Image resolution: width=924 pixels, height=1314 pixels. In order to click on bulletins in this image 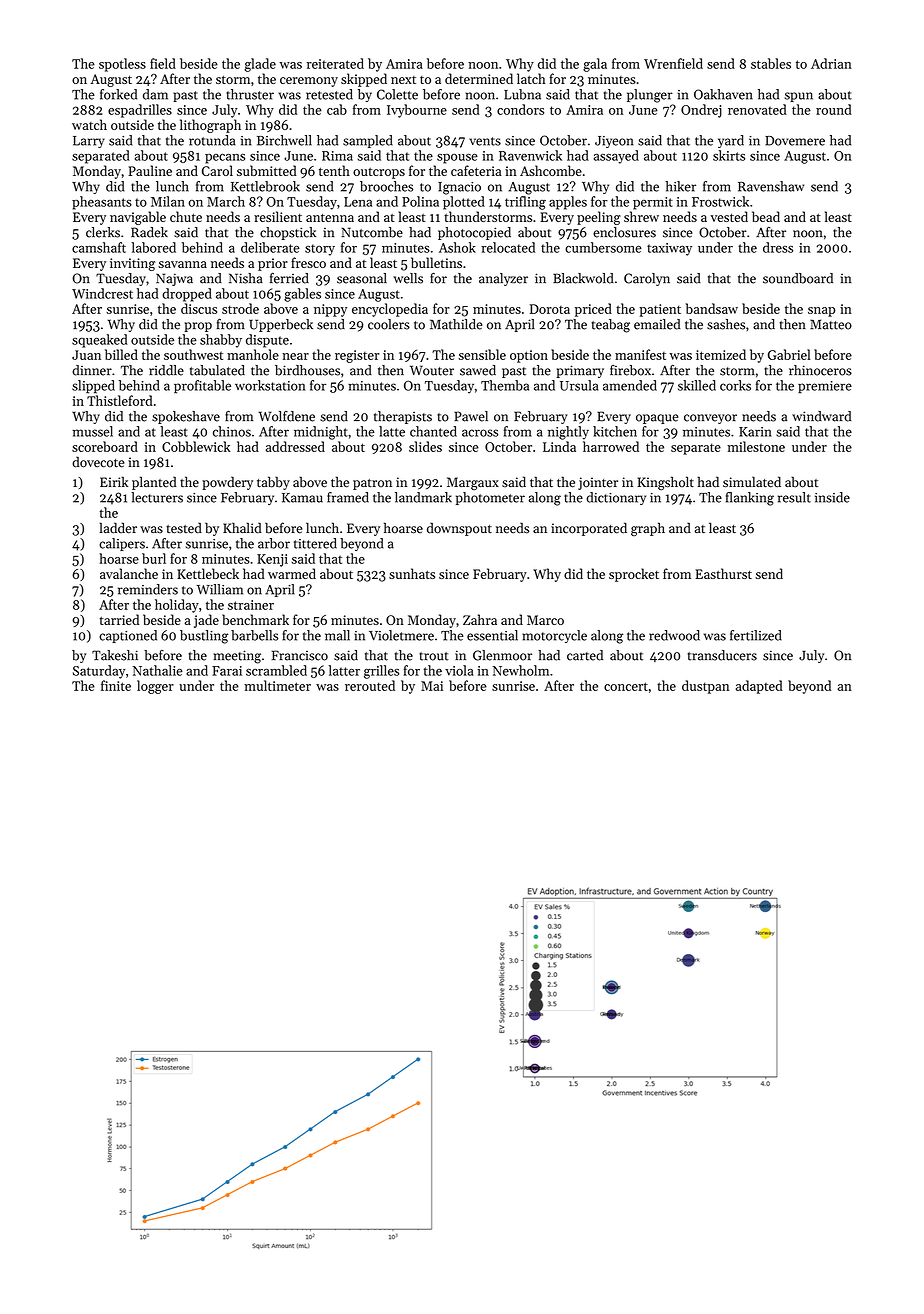, I will do `click(436, 262)`.
